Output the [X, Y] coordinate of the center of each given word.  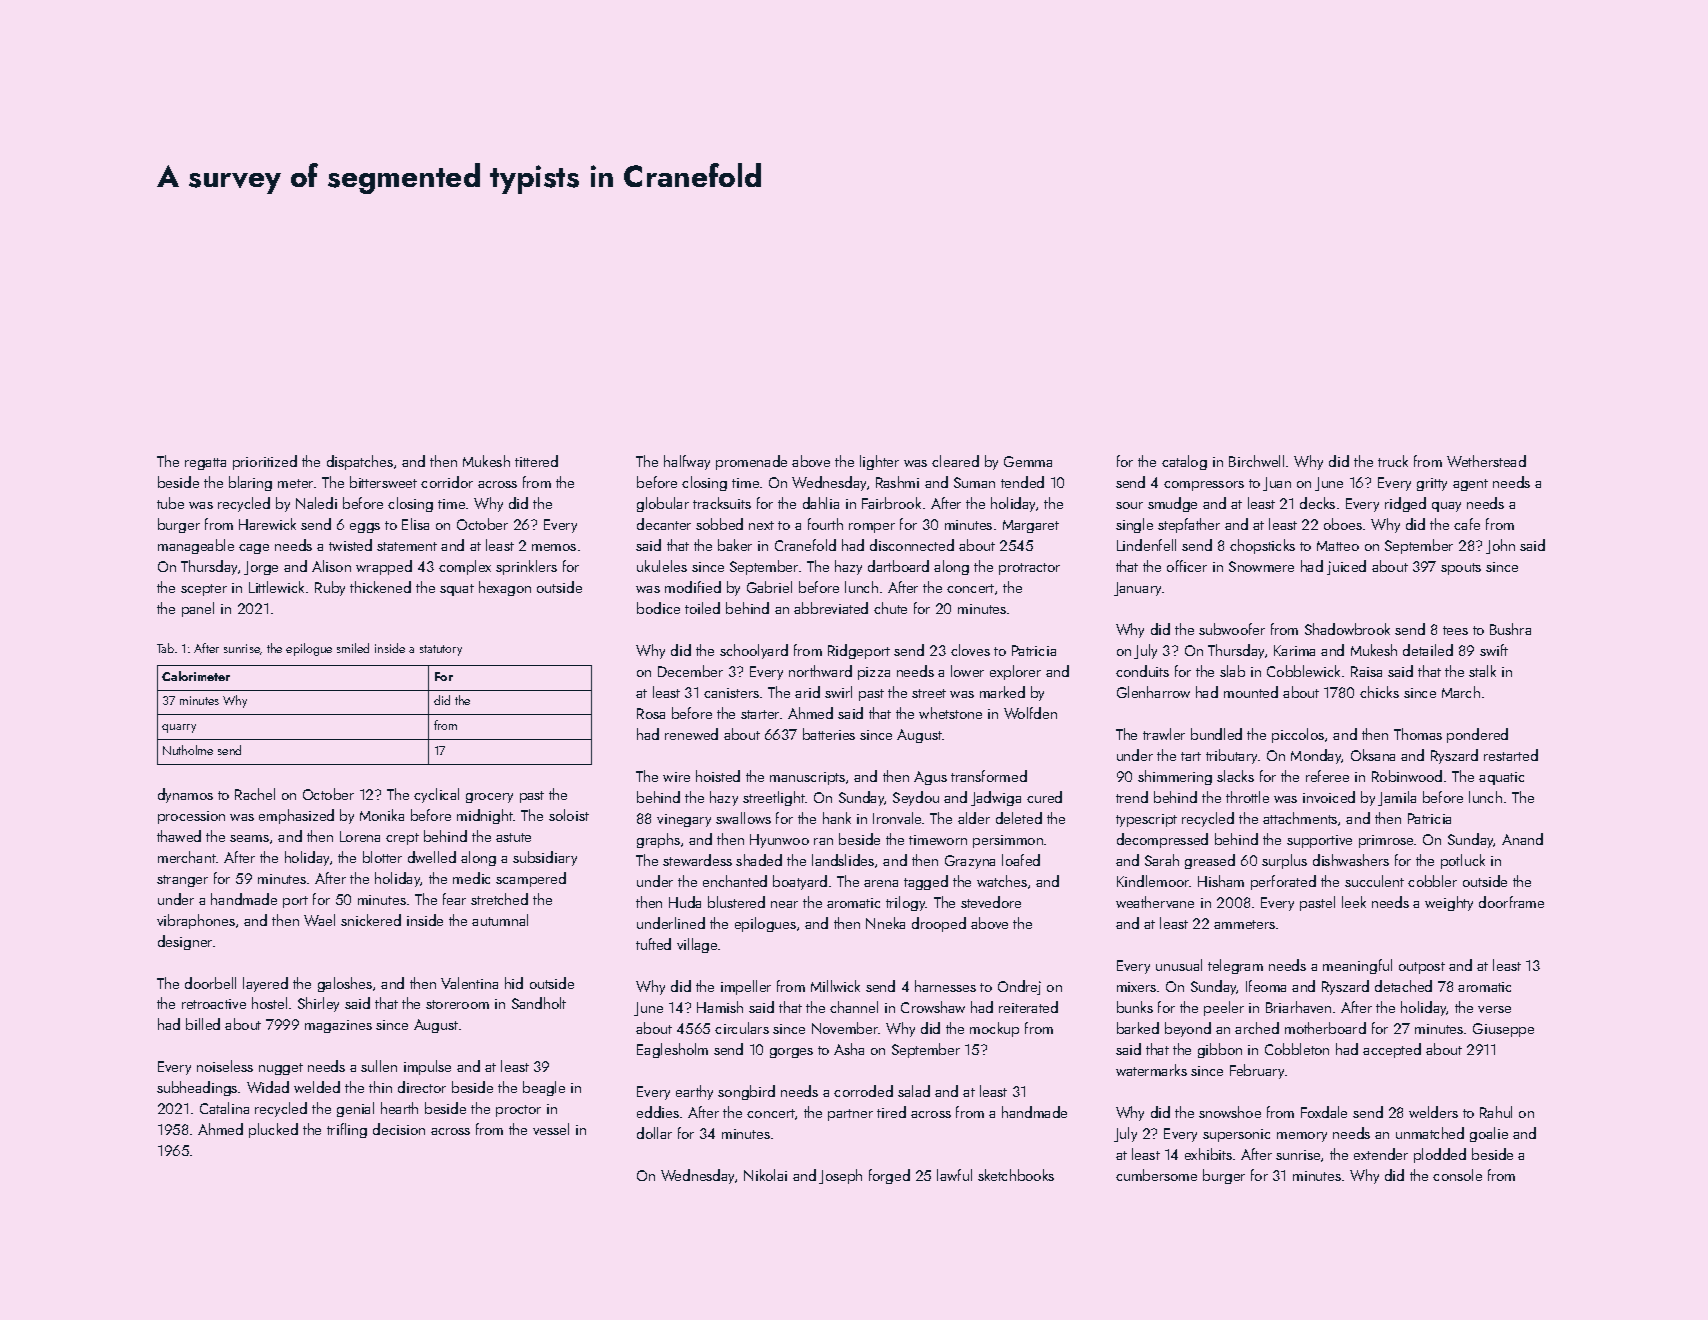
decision [399, 1129]
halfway [687, 462]
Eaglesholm [672, 1050]
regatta [205, 464]
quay [1446, 507]
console [1457, 1175]
